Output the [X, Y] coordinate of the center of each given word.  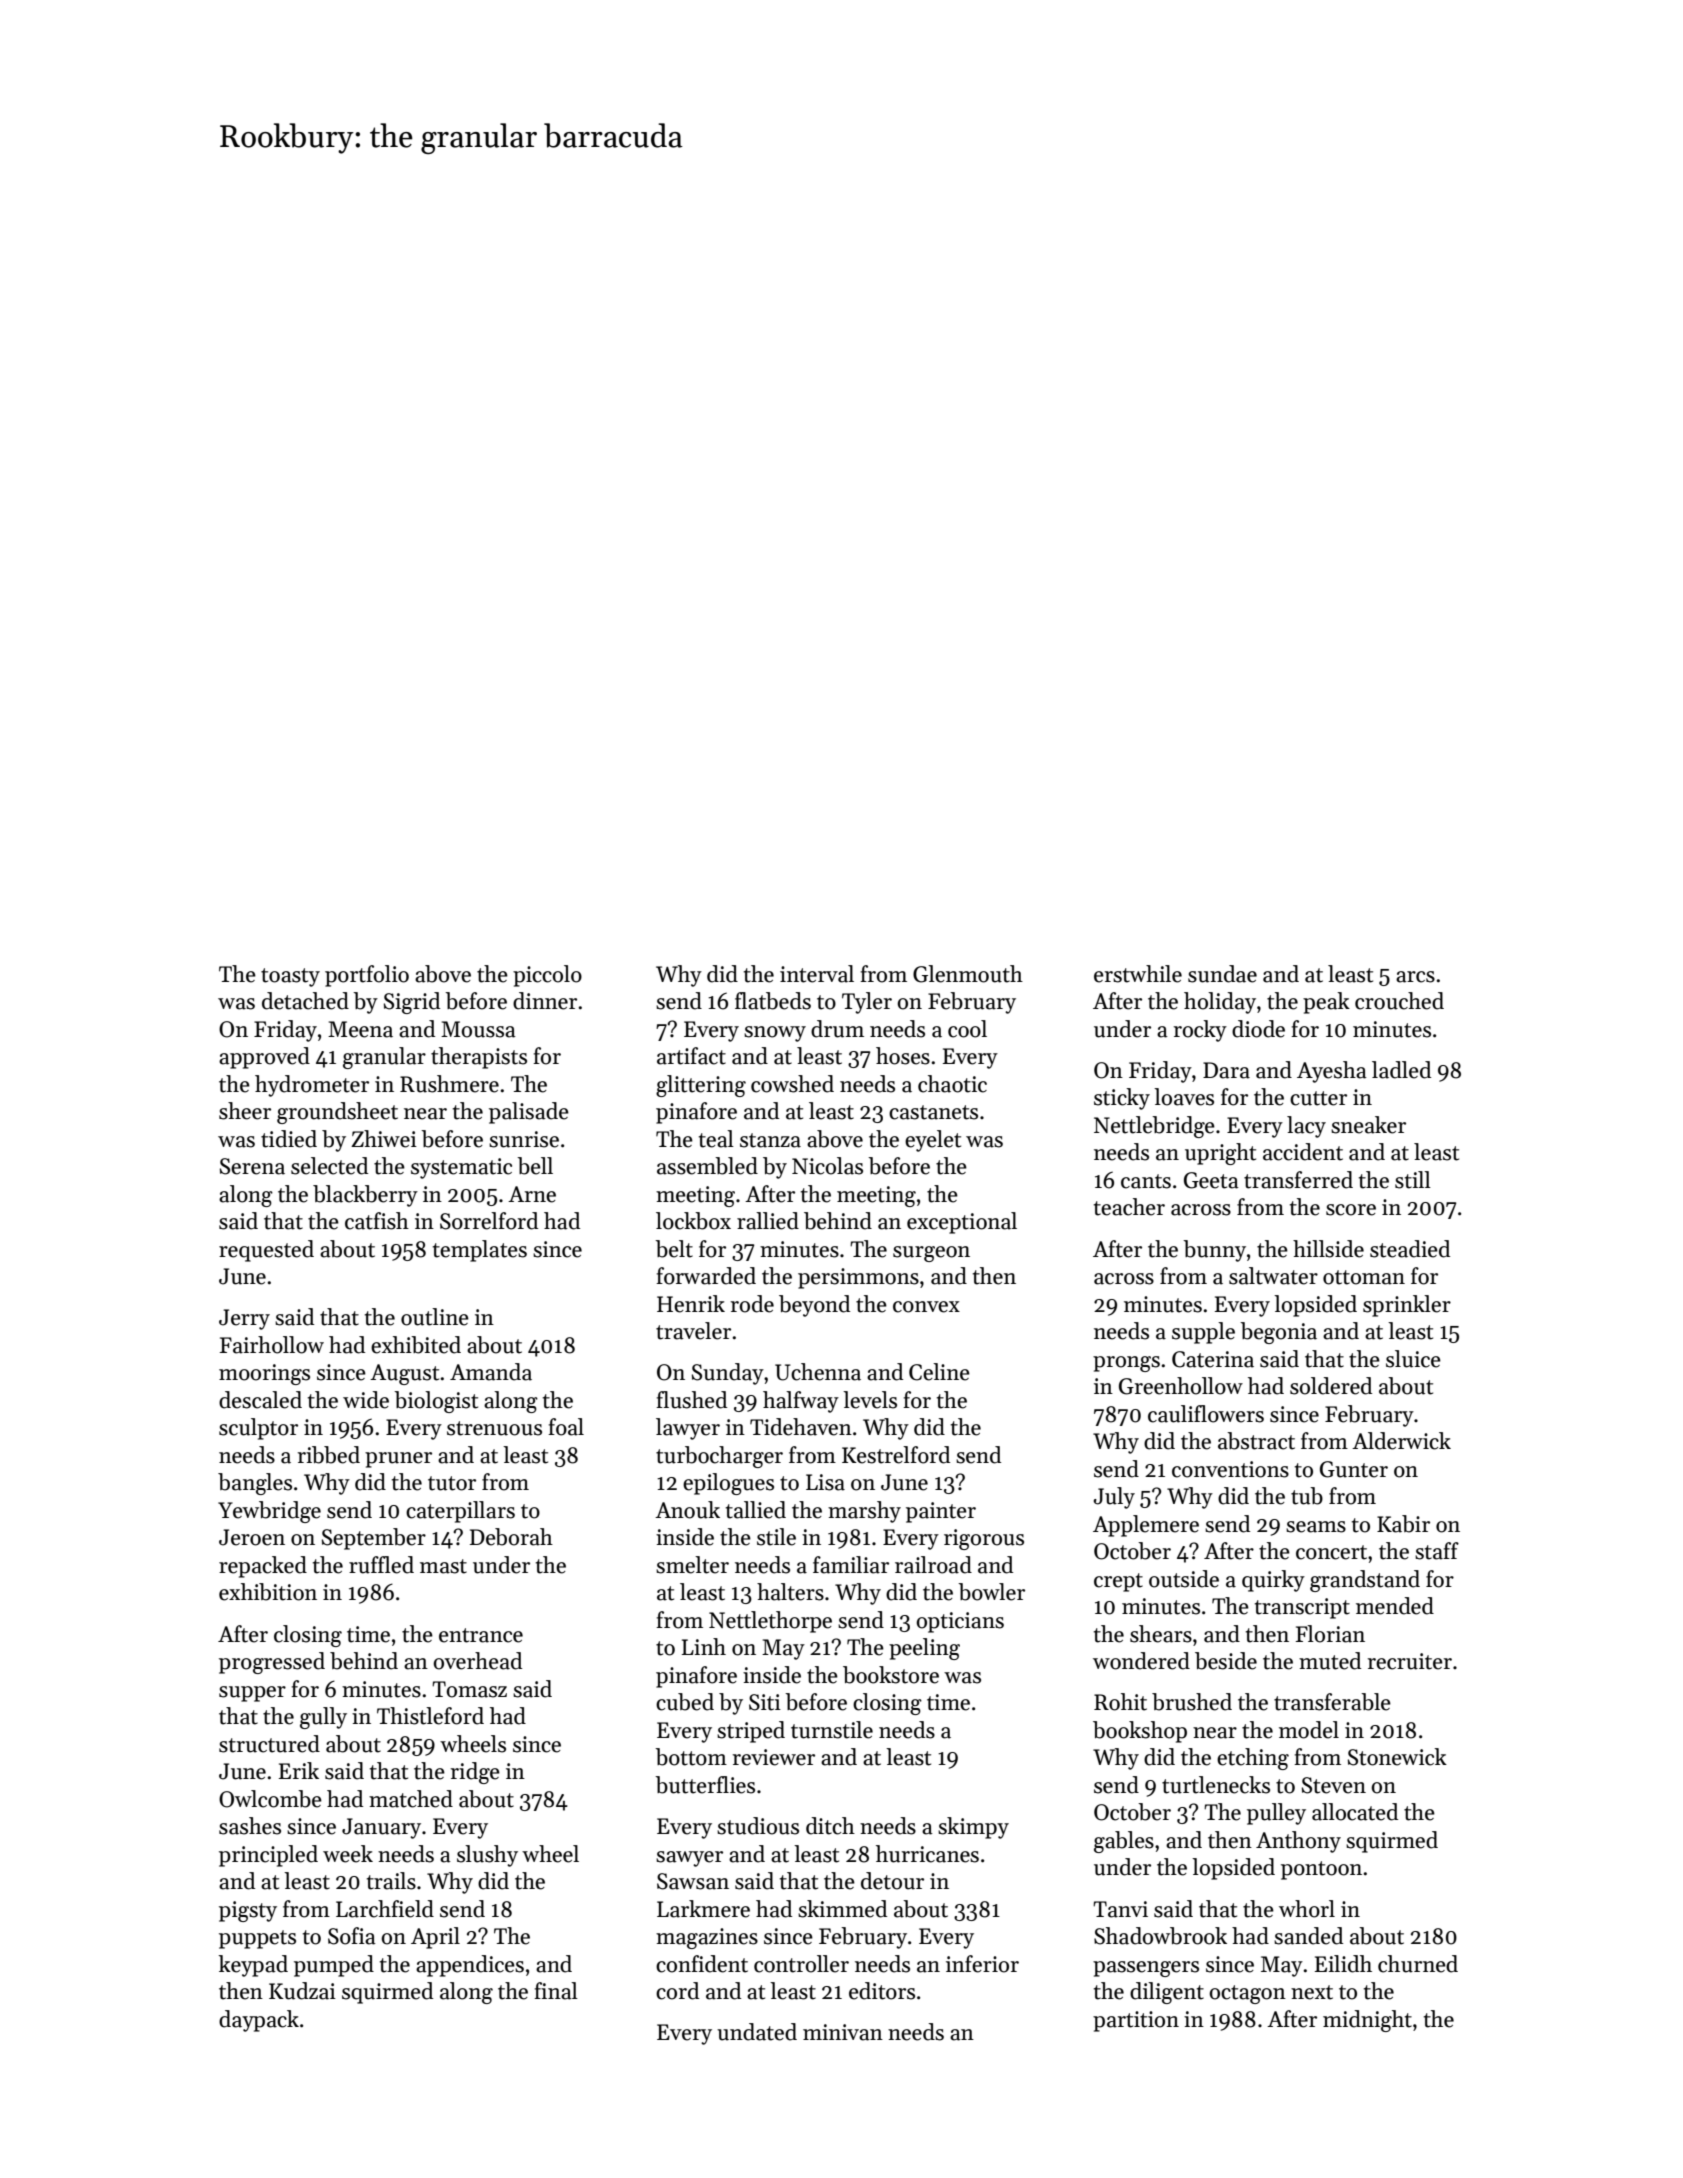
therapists [479, 1058]
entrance [481, 1635]
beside [1226, 1661]
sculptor [258, 1429]
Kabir [1403, 1524]
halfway [801, 1402]
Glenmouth [968, 974]
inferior [982, 1964]
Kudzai [302, 1991]
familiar [851, 1565]
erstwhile [1138, 974]
